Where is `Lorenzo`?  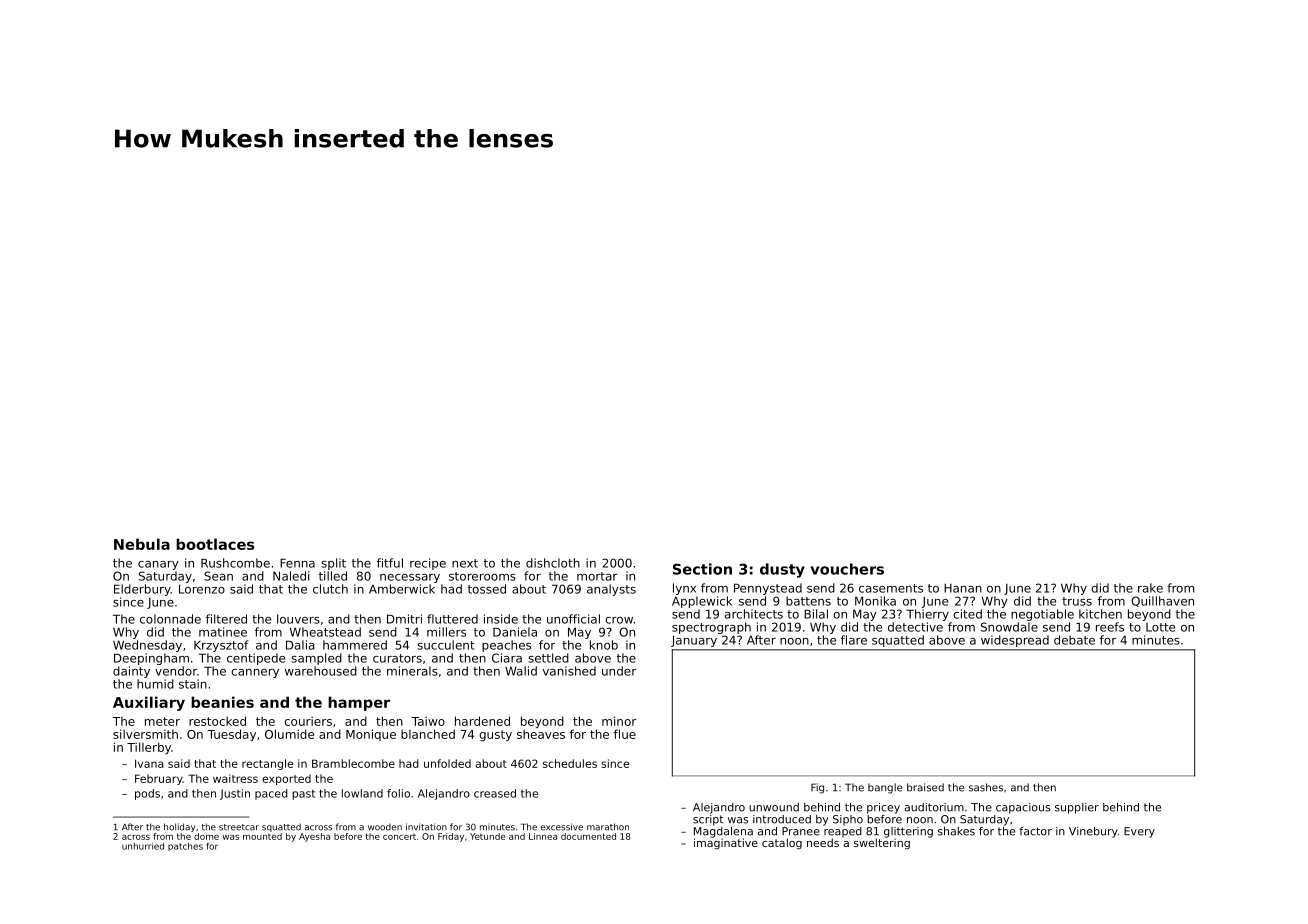 Lorenzo is located at coordinates (202, 589).
